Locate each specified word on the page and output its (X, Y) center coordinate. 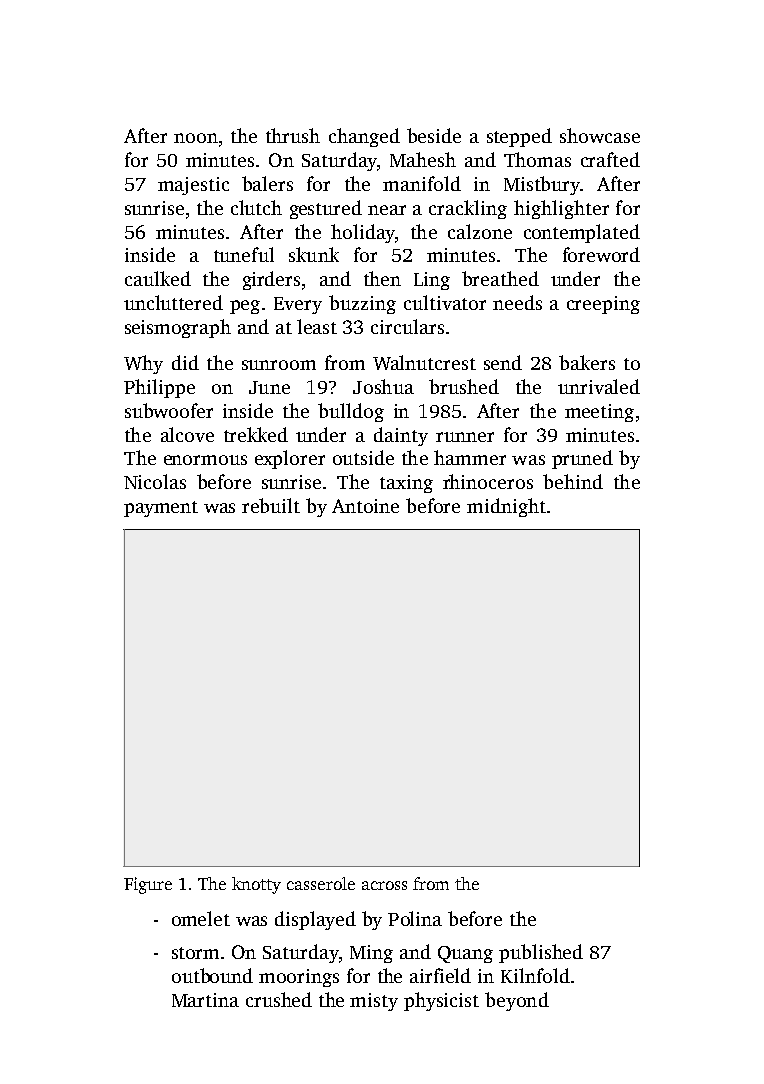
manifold (422, 183)
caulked (158, 278)
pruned (582, 459)
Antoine (365, 506)
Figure (148, 885)
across (384, 885)
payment (161, 509)
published (541, 953)
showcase (600, 135)
